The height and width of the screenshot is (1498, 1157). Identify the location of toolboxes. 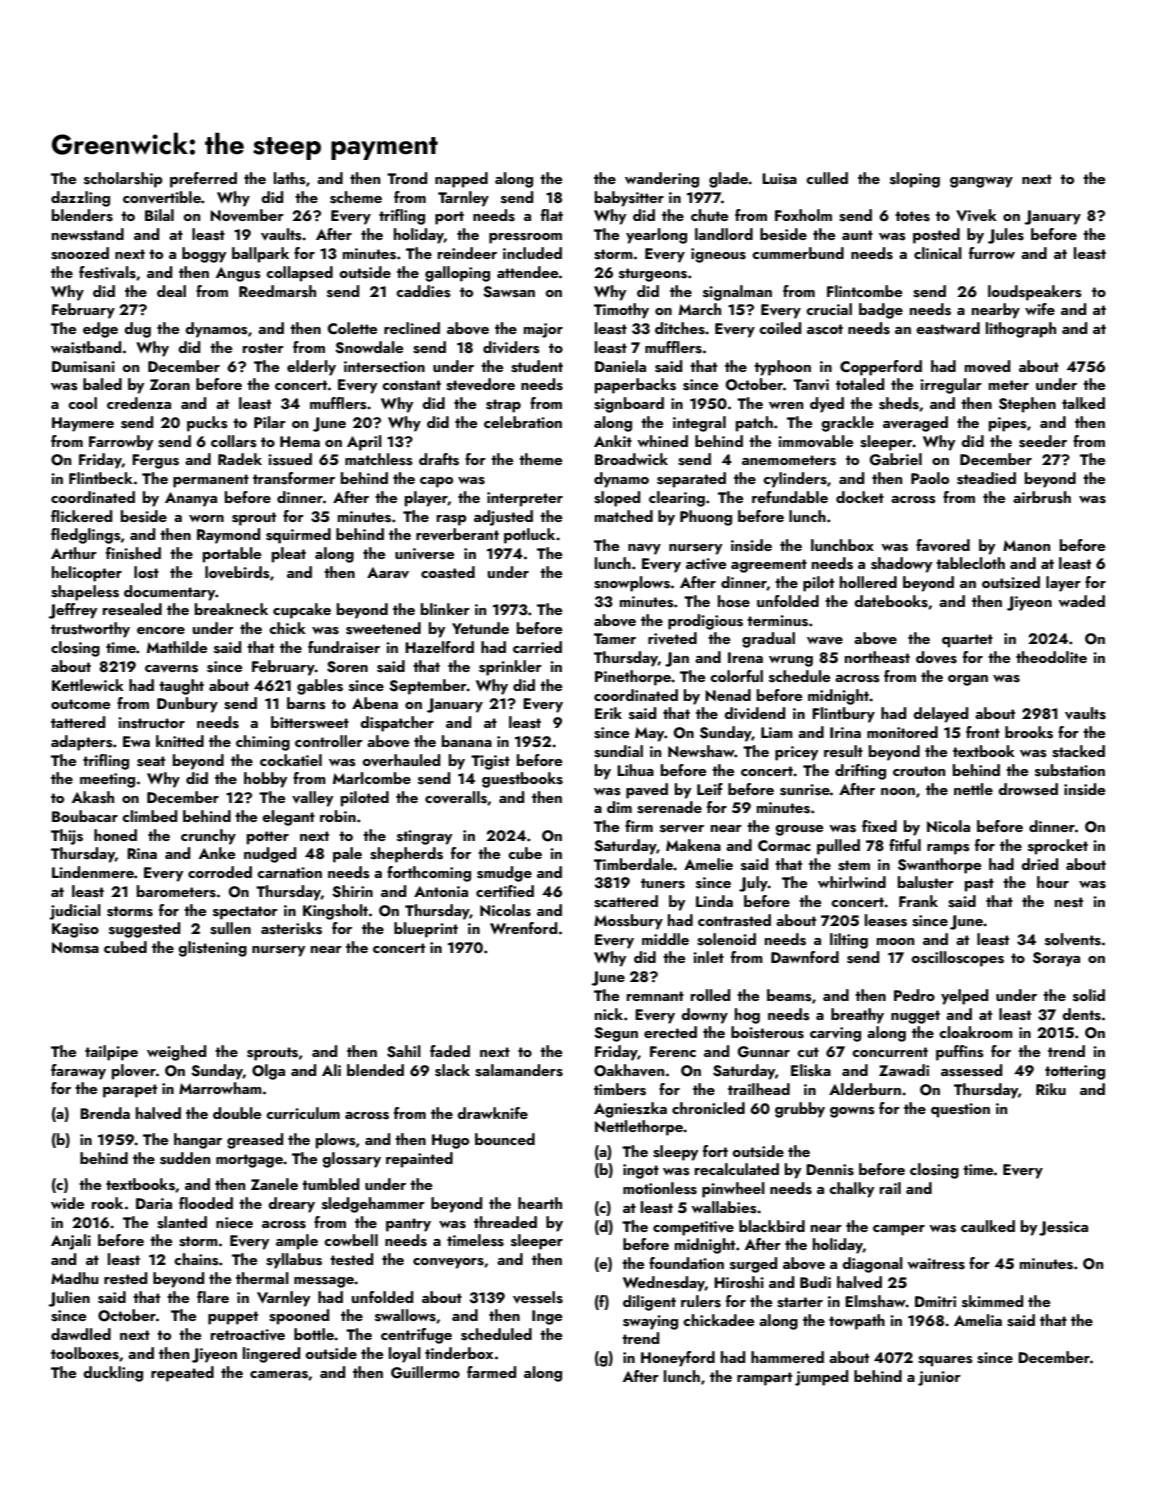
(85, 1353).
